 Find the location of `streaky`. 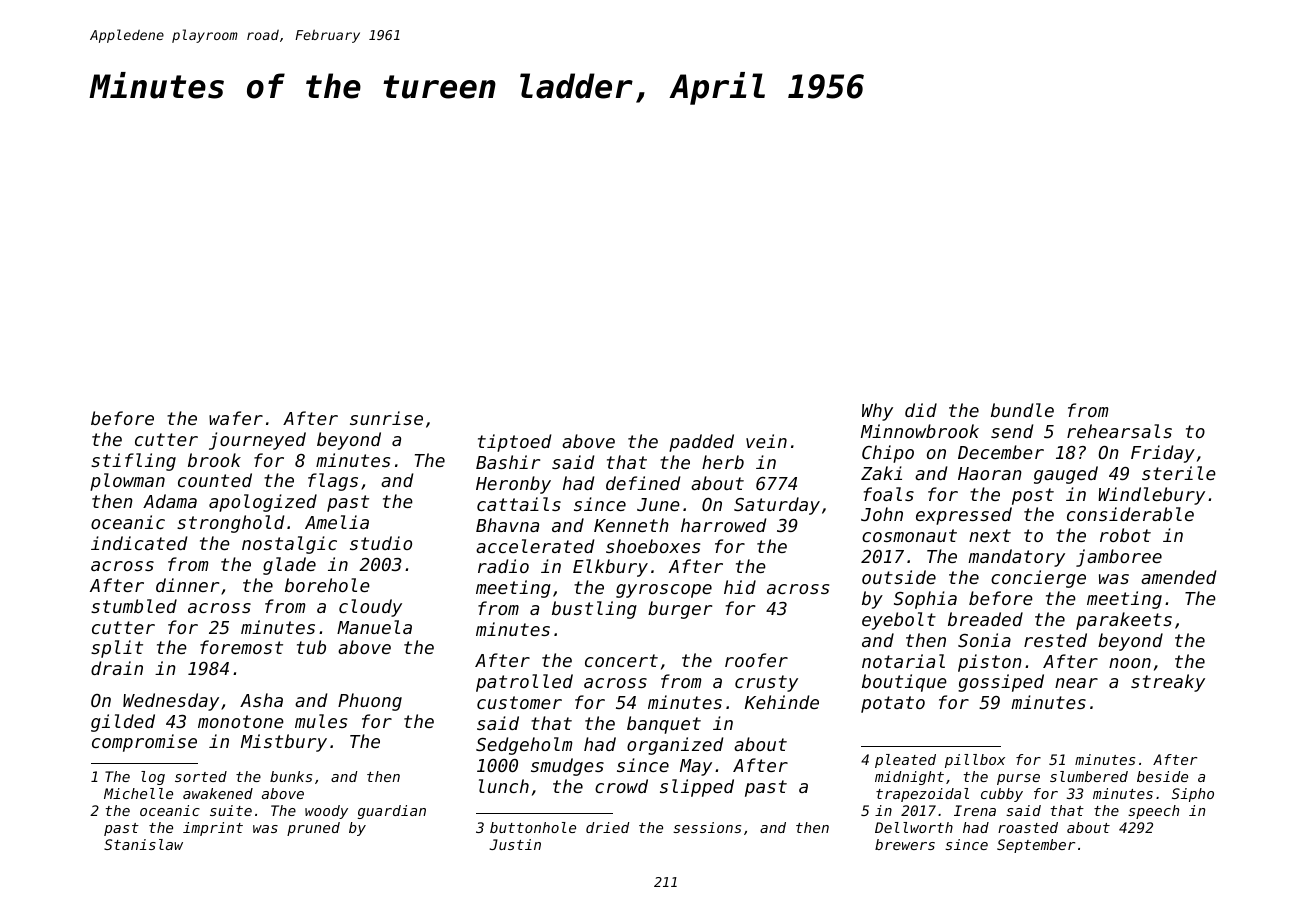

streaky is located at coordinates (1168, 683).
